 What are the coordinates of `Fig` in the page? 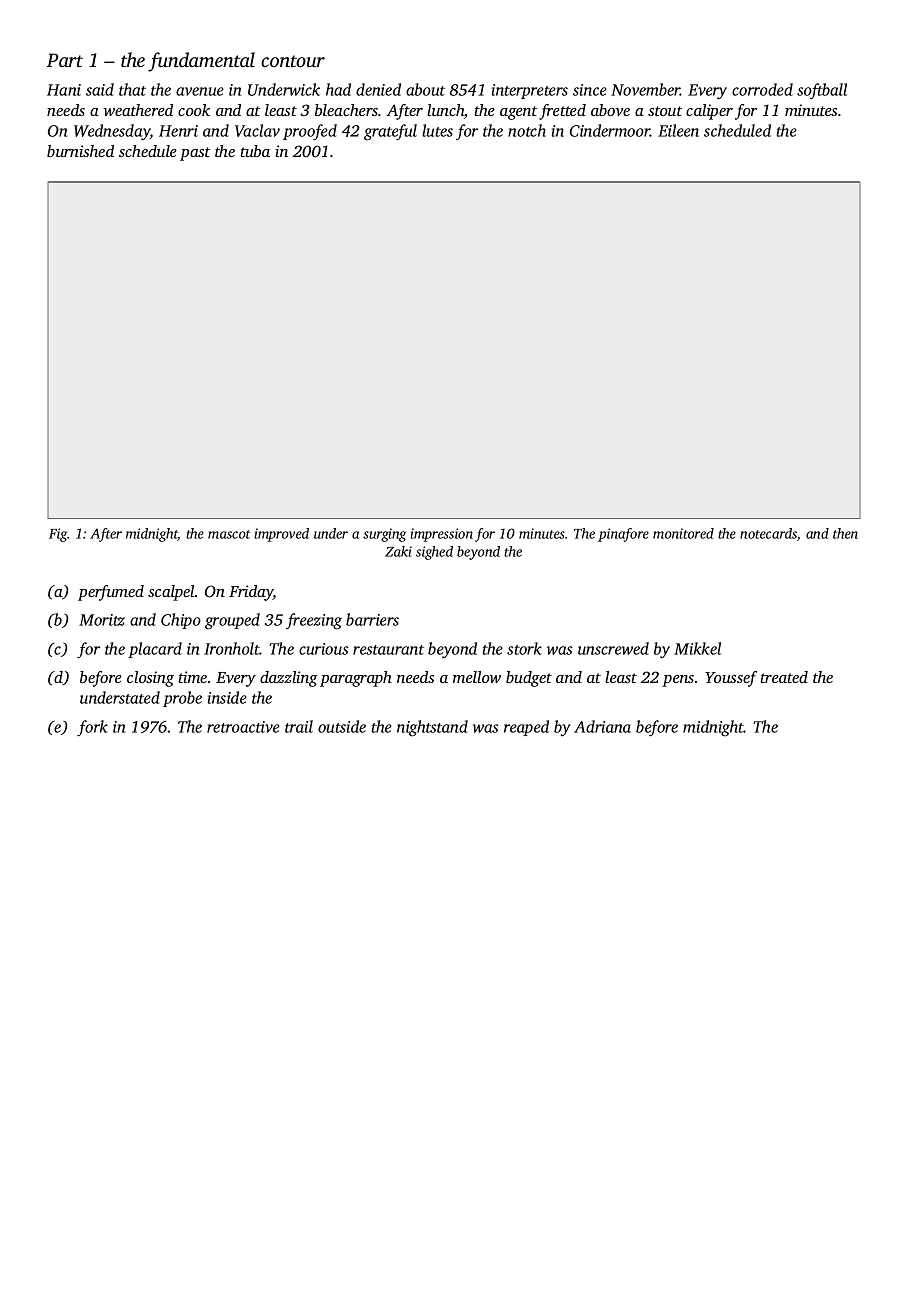 It's located at (58, 535).
